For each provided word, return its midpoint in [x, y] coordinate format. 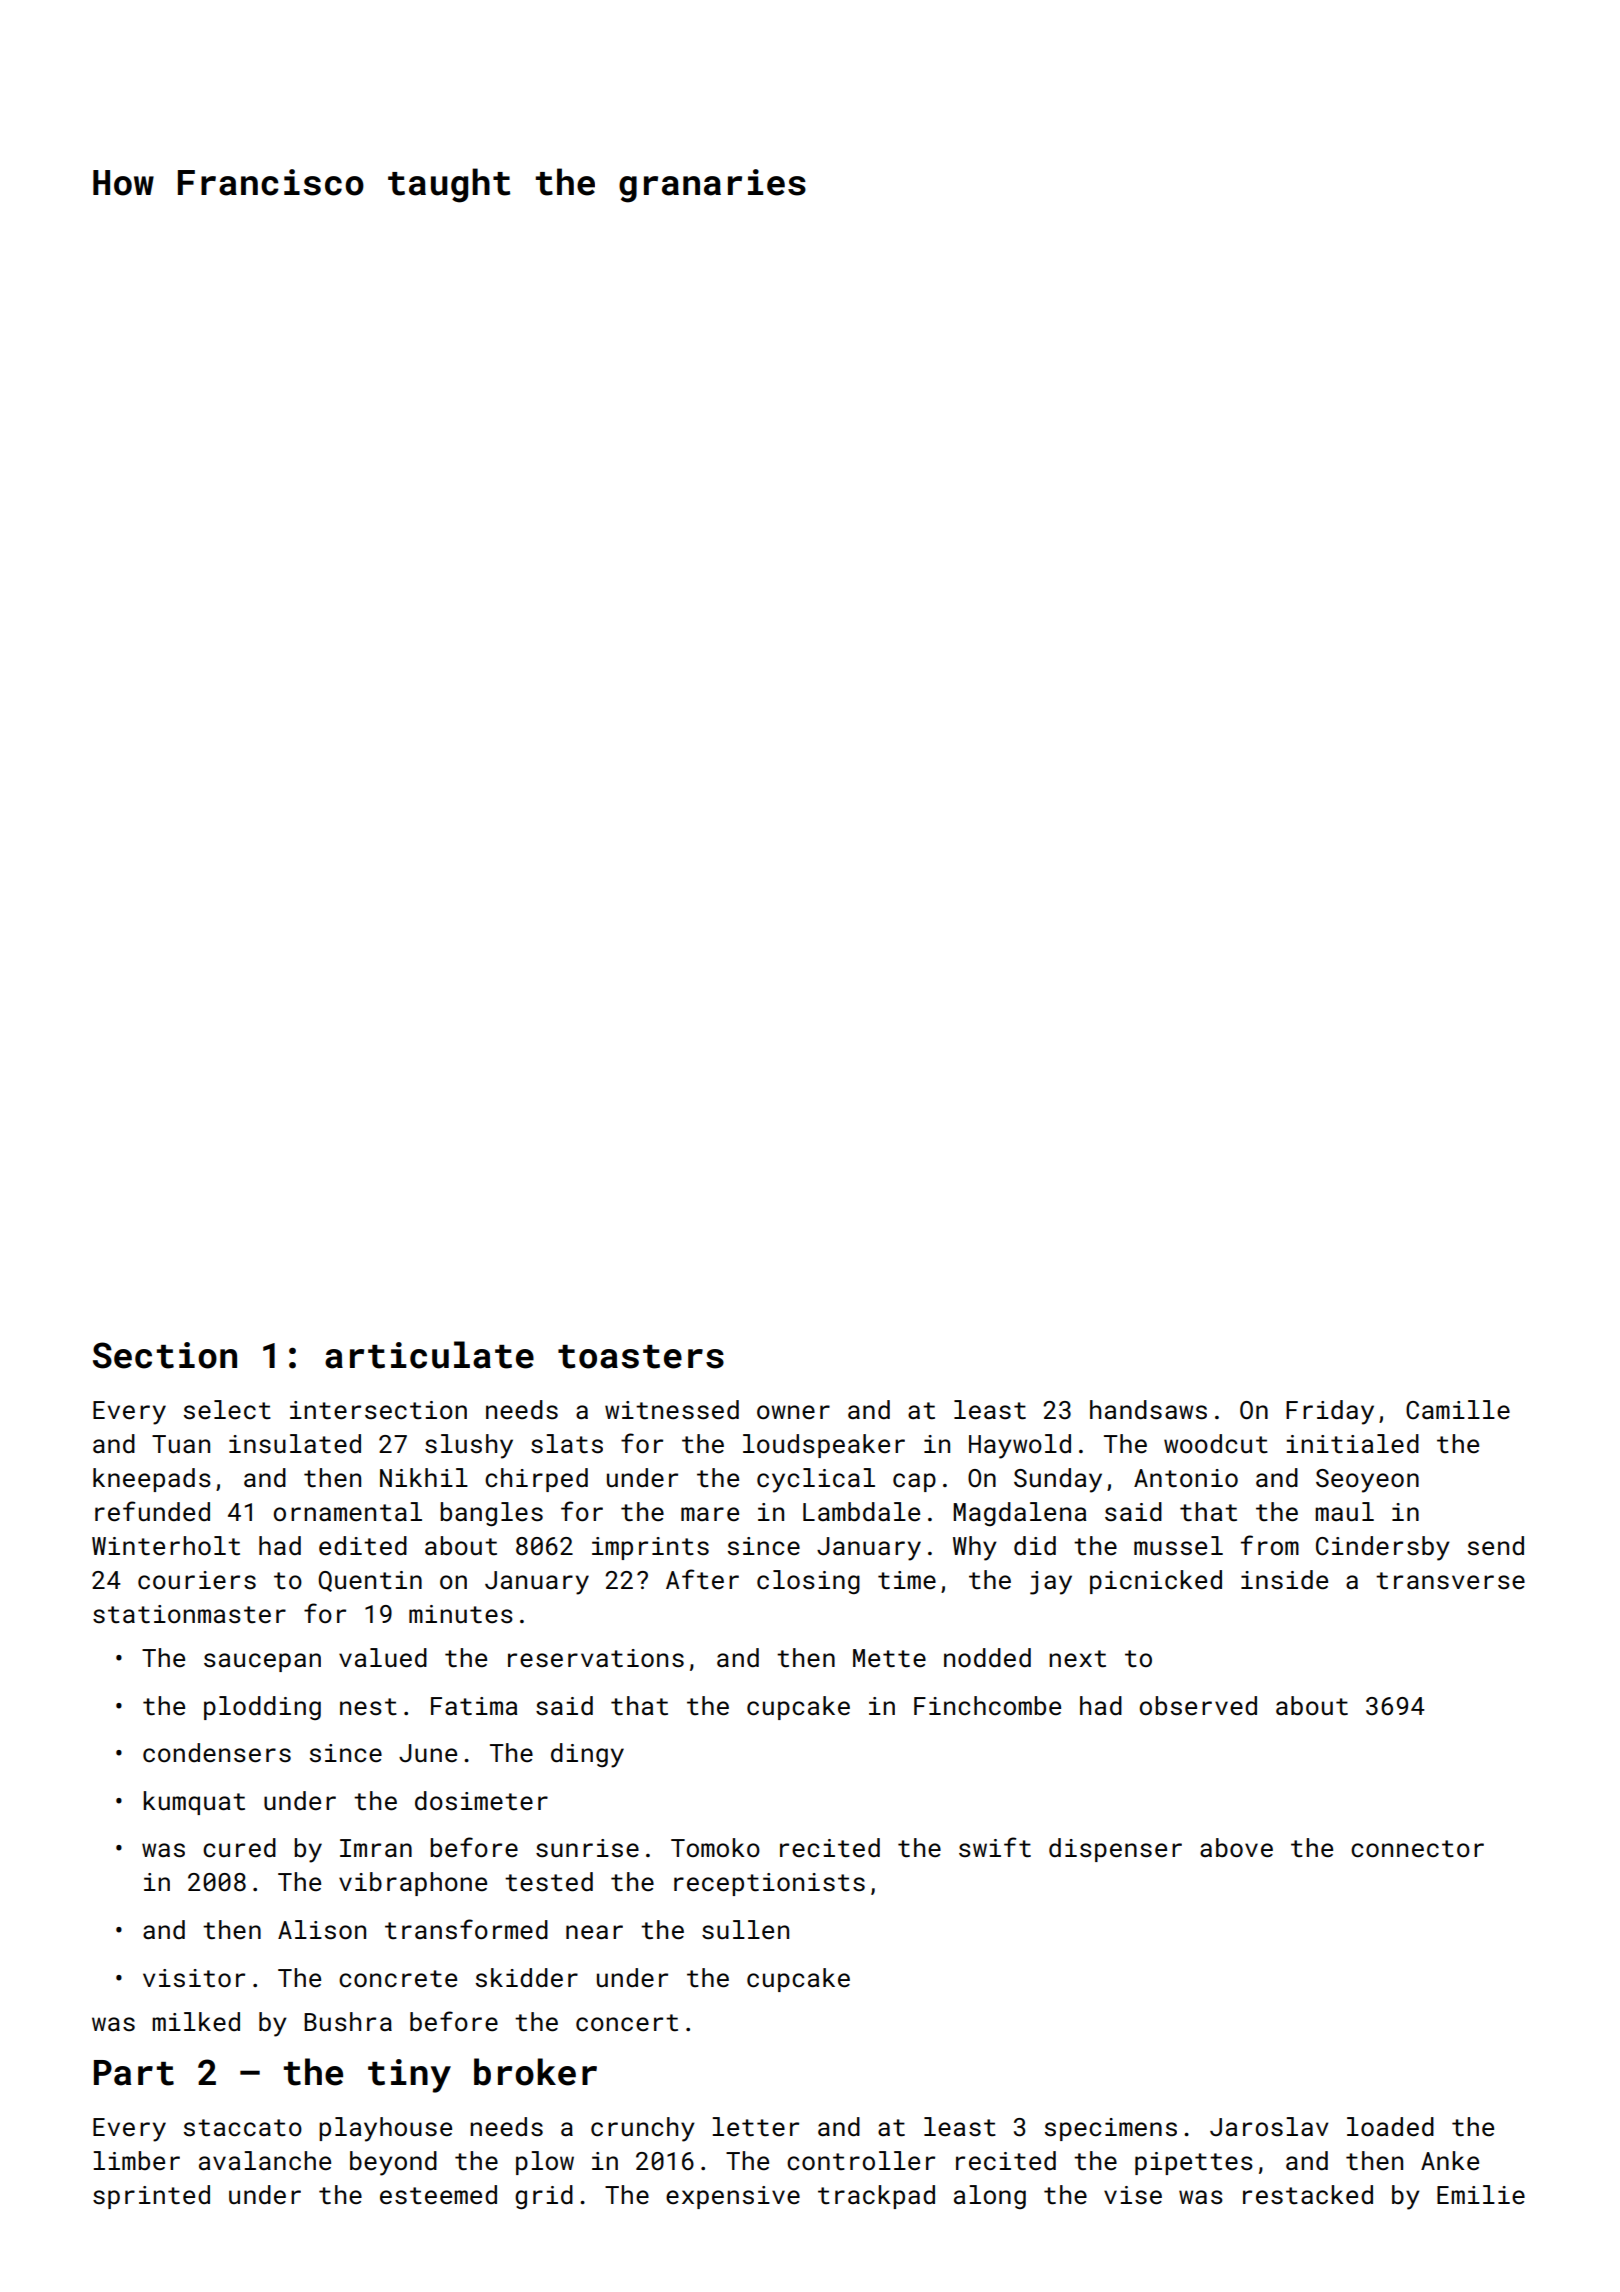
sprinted [151, 2197]
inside [1284, 1580]
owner [793, 1412]
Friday [1330, 1412]
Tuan [181, 1444]
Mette [889, 1658]
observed [1198, 1706]
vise [1133, 2195]
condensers [217, 1753]
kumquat [194, 1803]
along [990, 2197]
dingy [587, 1755]
